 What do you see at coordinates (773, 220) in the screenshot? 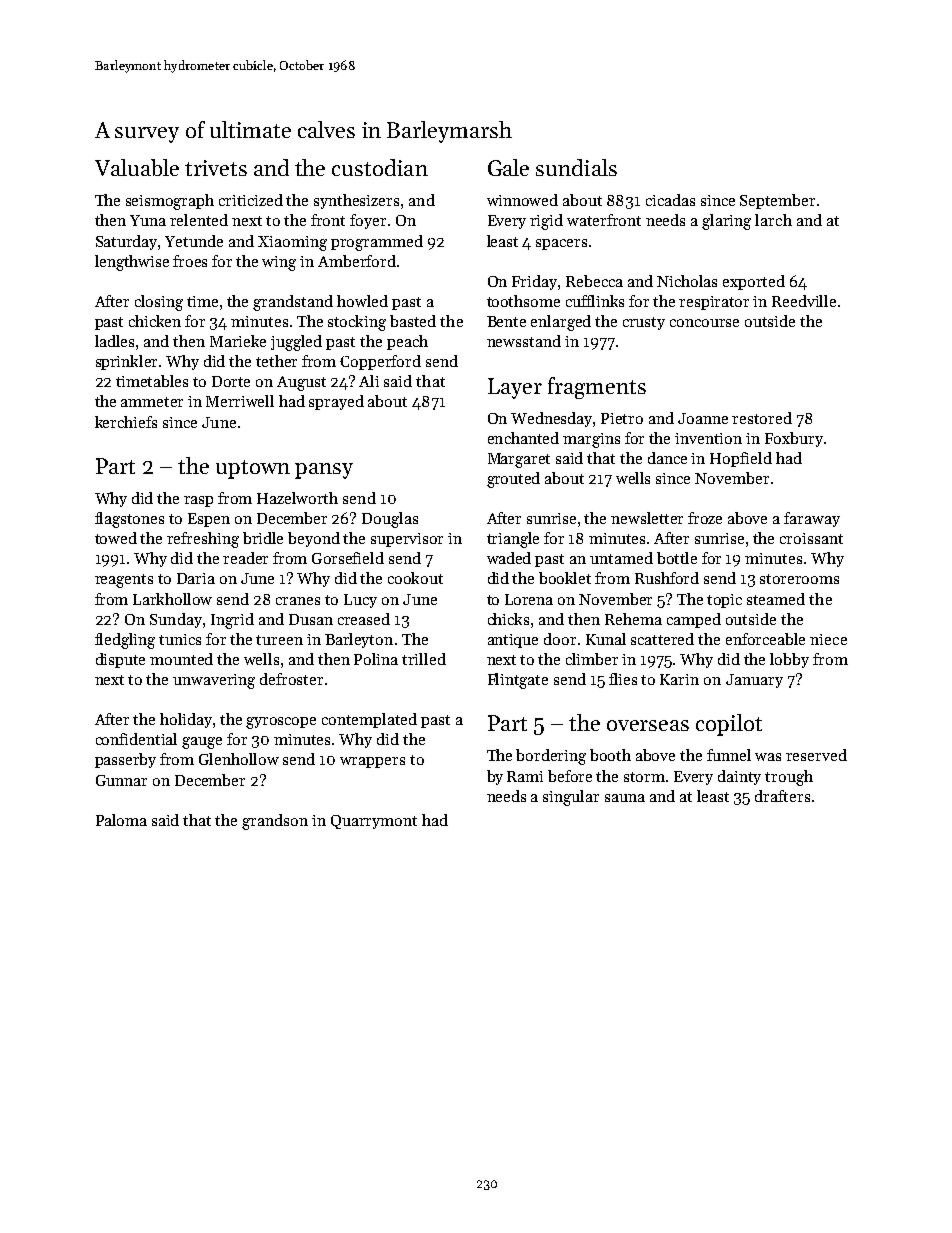
I see `larch` at bounding box center [773, 220].
